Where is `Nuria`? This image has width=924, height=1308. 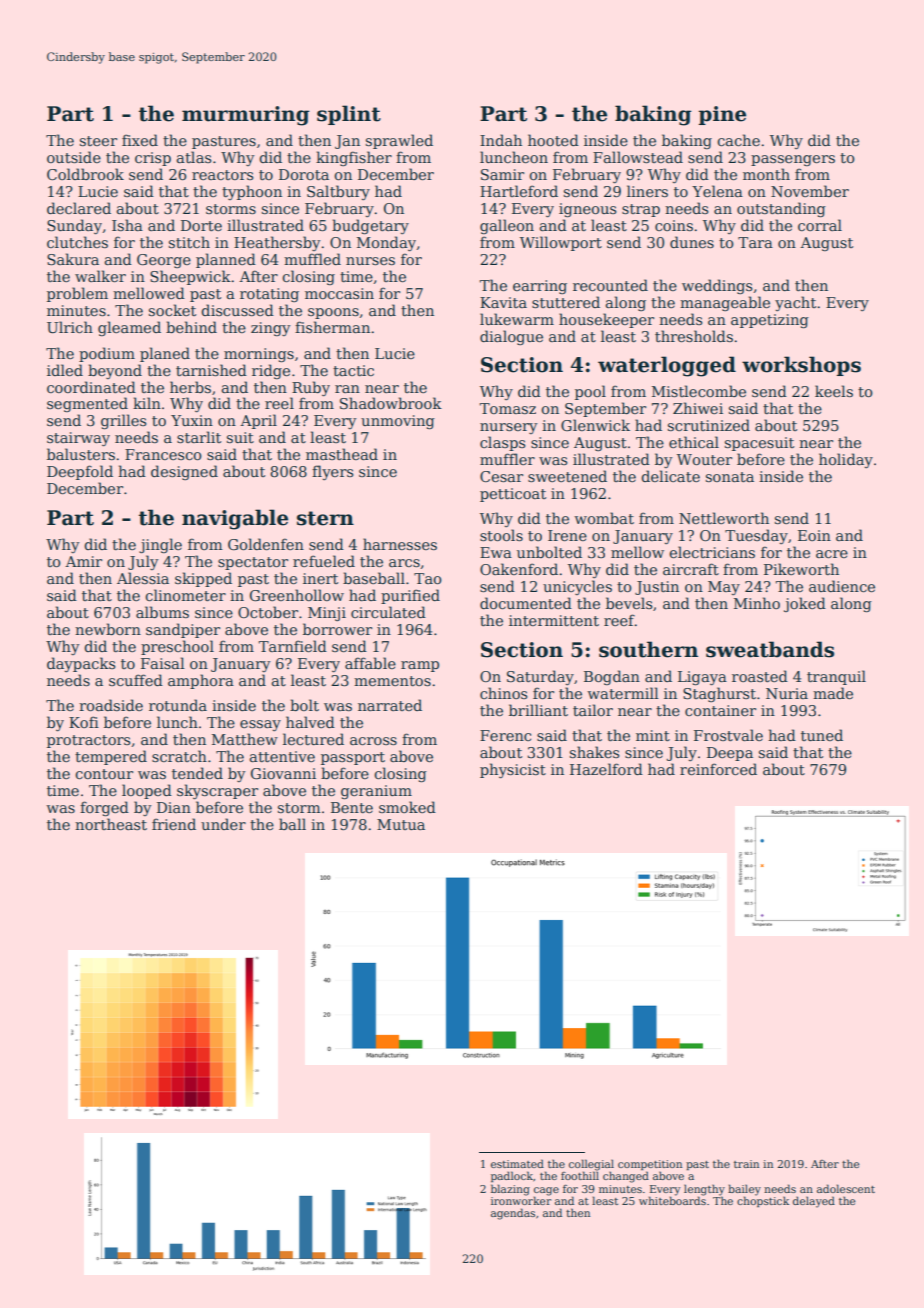
Nuria is located at coordinates (787, 693).
